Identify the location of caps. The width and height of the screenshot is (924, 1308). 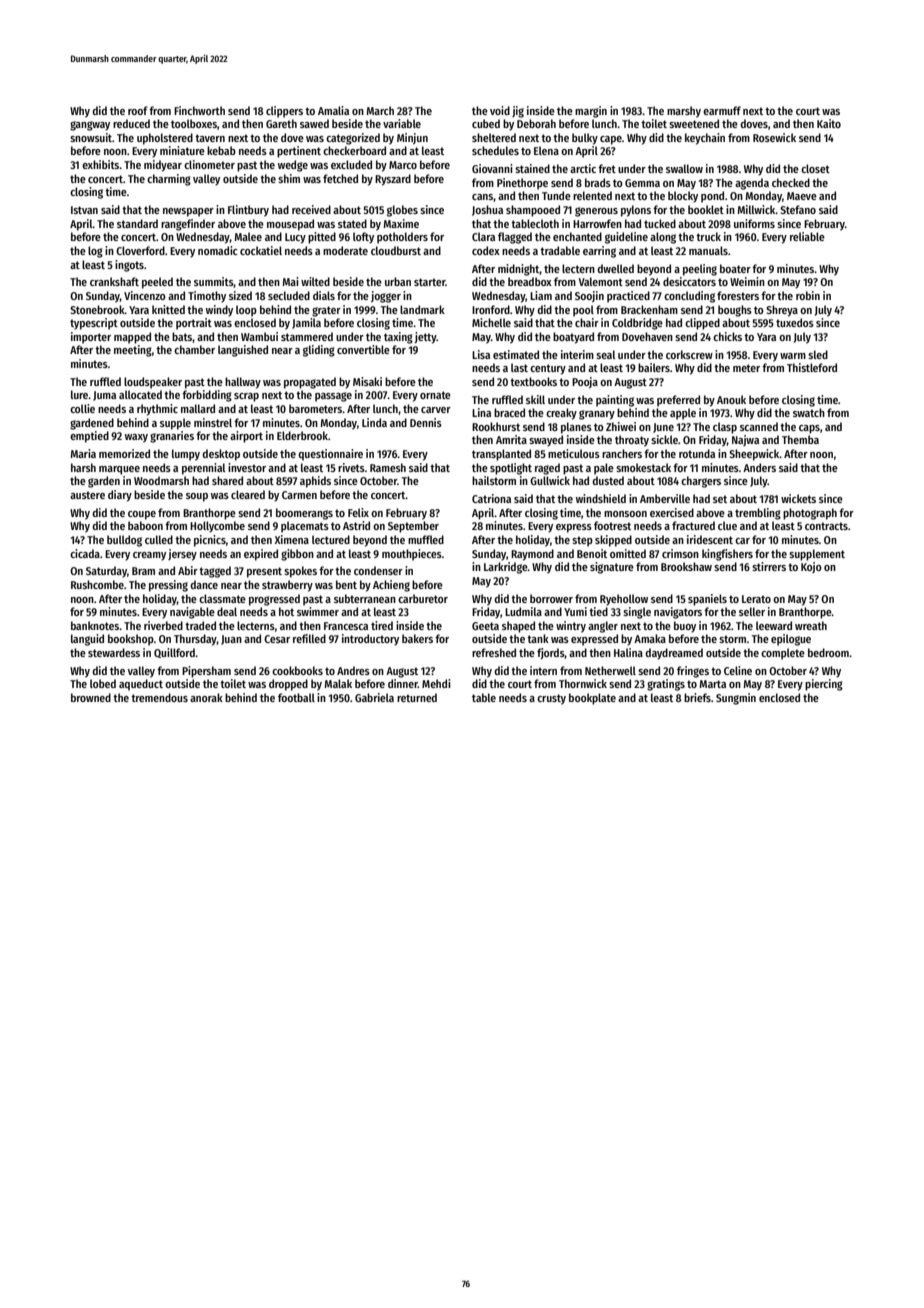
(809, 429).
